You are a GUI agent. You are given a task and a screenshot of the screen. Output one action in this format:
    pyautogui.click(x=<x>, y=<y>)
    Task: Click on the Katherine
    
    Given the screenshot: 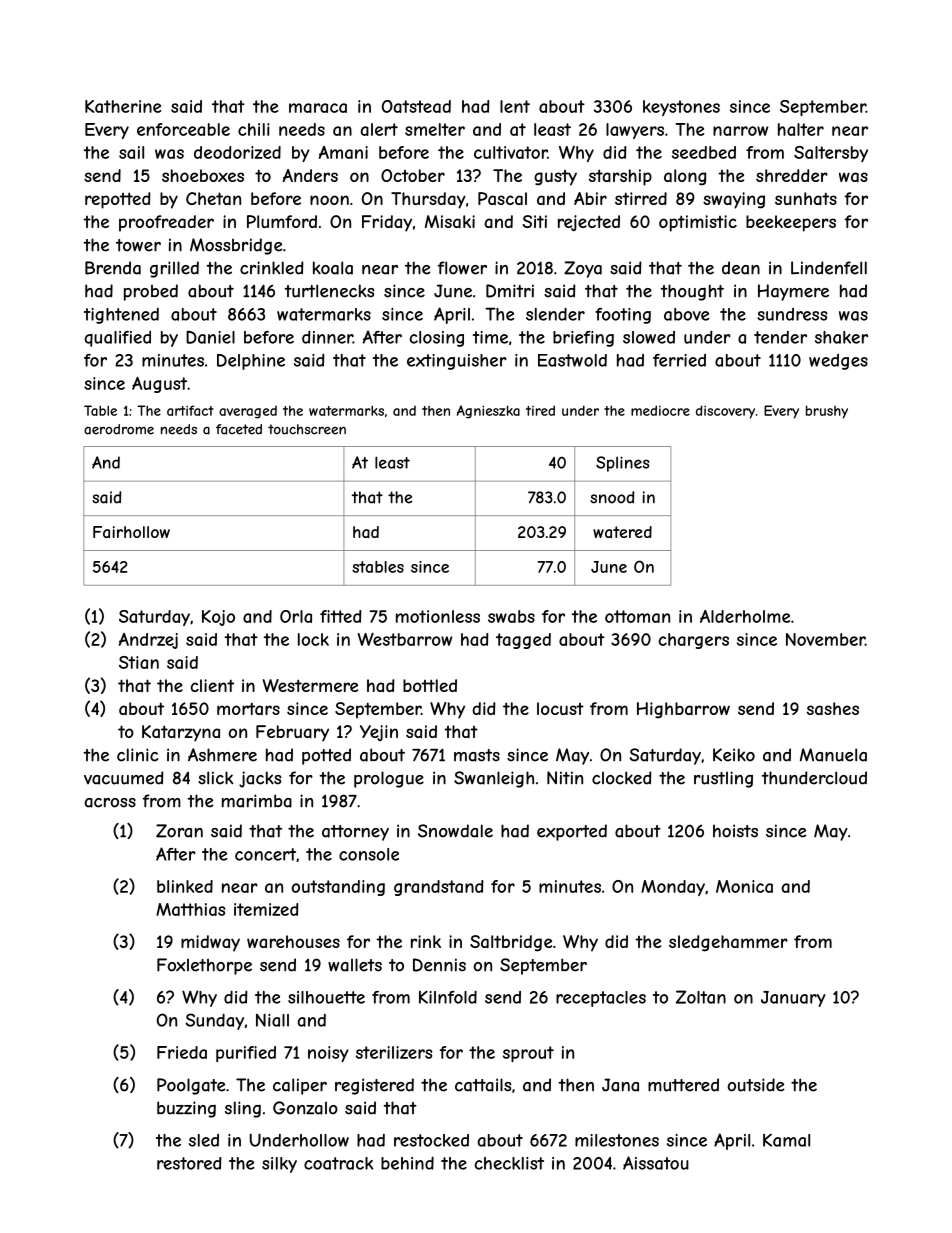 What is the action you would take?
    pyautogui.click(x=123, y=106)
